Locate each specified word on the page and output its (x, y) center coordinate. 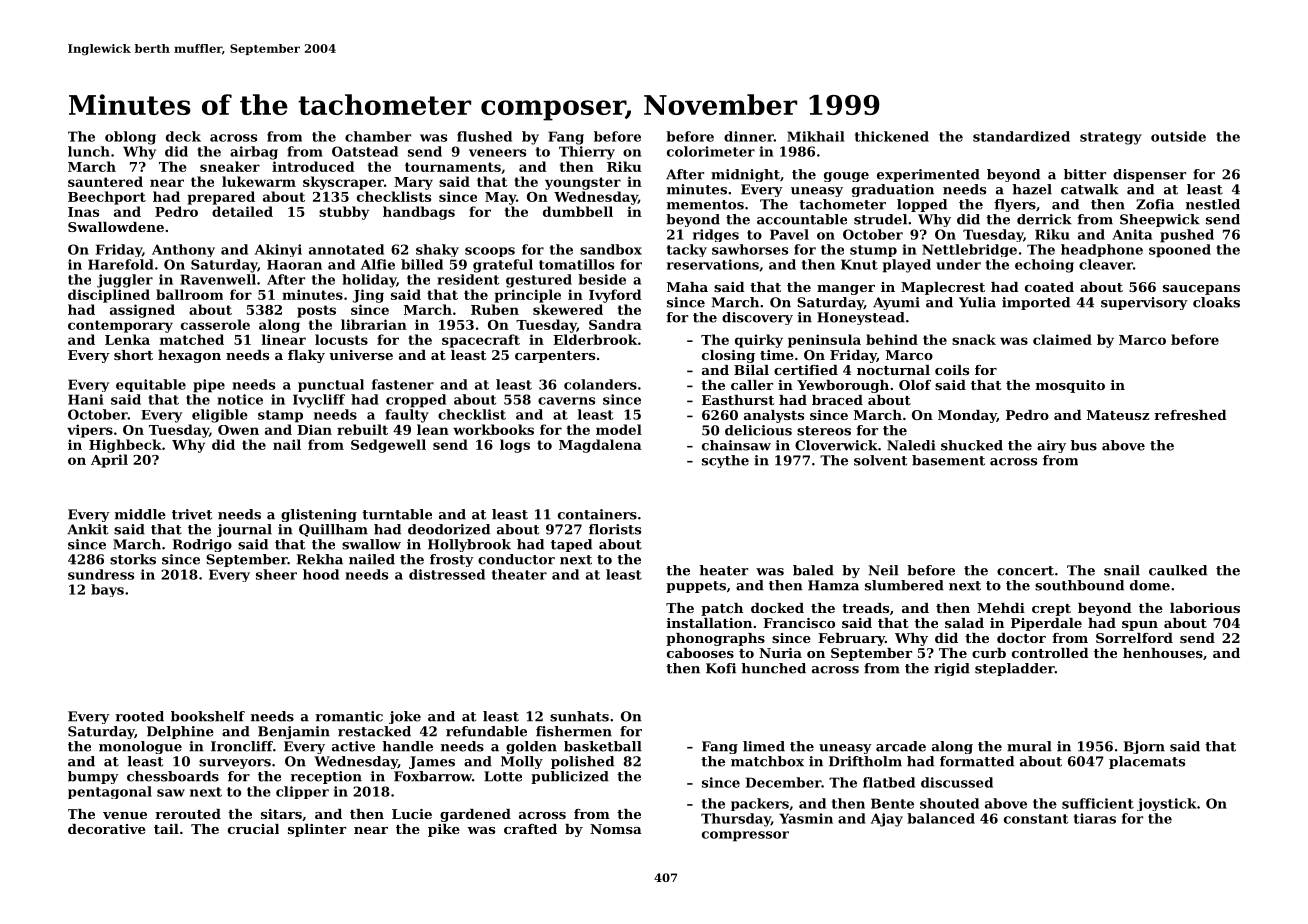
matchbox (767, 761)
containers (597, 514)
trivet (192, 514)
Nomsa (616, 829)
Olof (915, 385)
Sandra (615, 324)
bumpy (93, 777)
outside (1178, 136)
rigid (952, 669)
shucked (972, 445)
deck (183, 136)
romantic (349, 716)
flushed (484, 136)
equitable (151, 385)
